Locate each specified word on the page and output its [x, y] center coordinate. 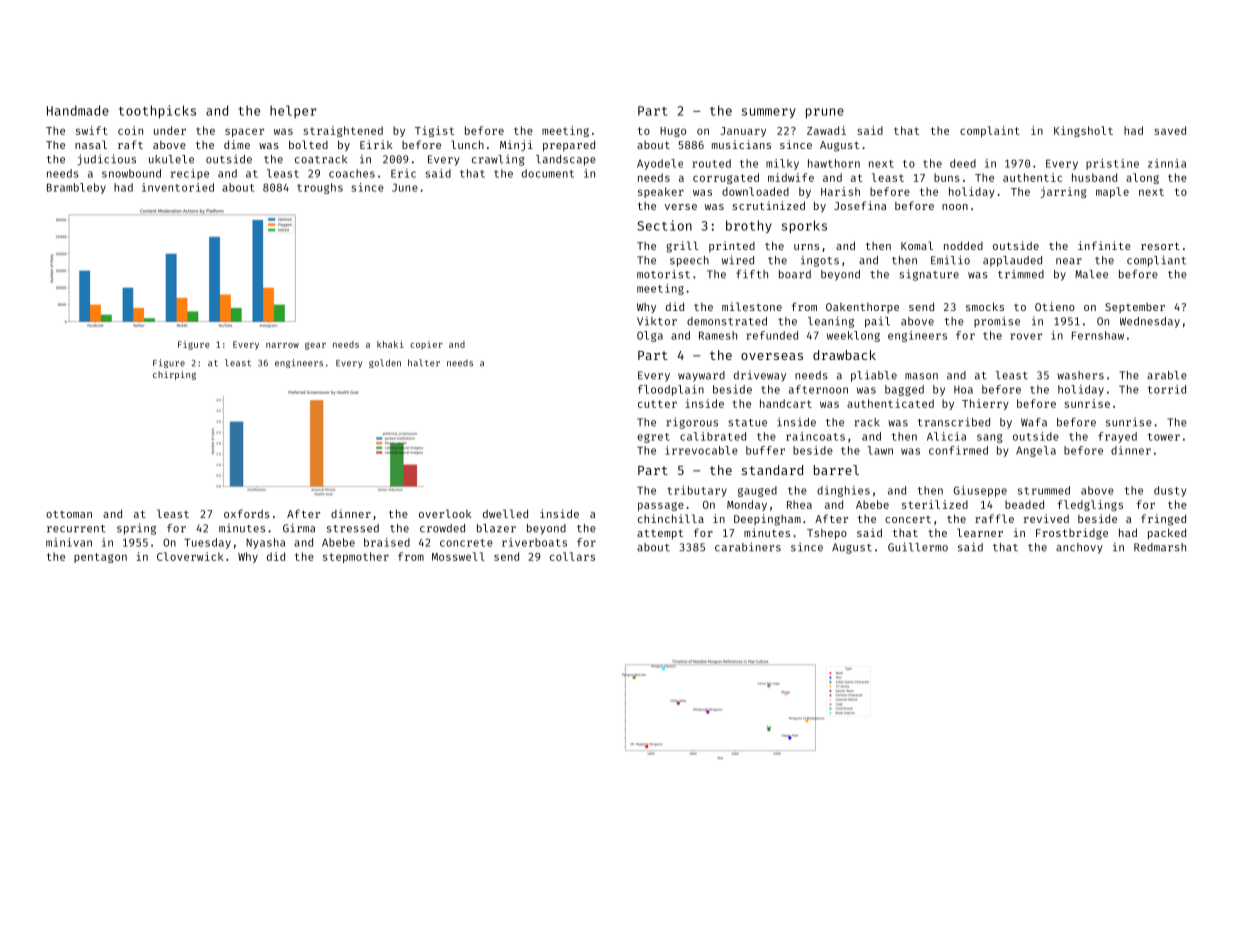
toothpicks [157, 111]
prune [825, 113]
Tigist [434, 131]
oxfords [247, 513]
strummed [1044, 490]
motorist [663, 274]
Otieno [1055, 306]
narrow [282, 345]
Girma [299, 528]
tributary [697, 491]
